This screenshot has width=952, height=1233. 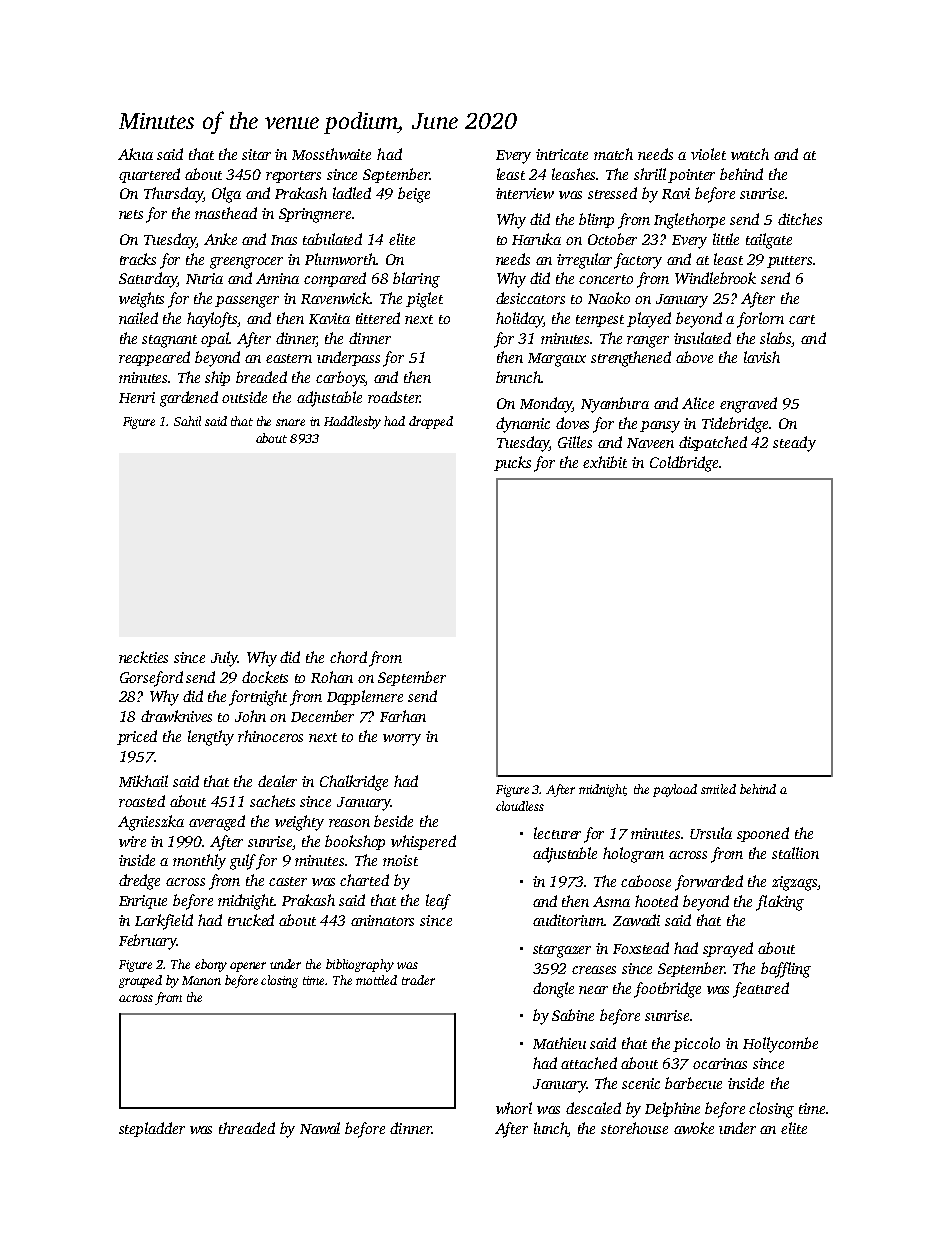 What do you see at coordinates (694, 1128) in the screenshot?
I see `awoke` at bounding box center [694, 1128].
